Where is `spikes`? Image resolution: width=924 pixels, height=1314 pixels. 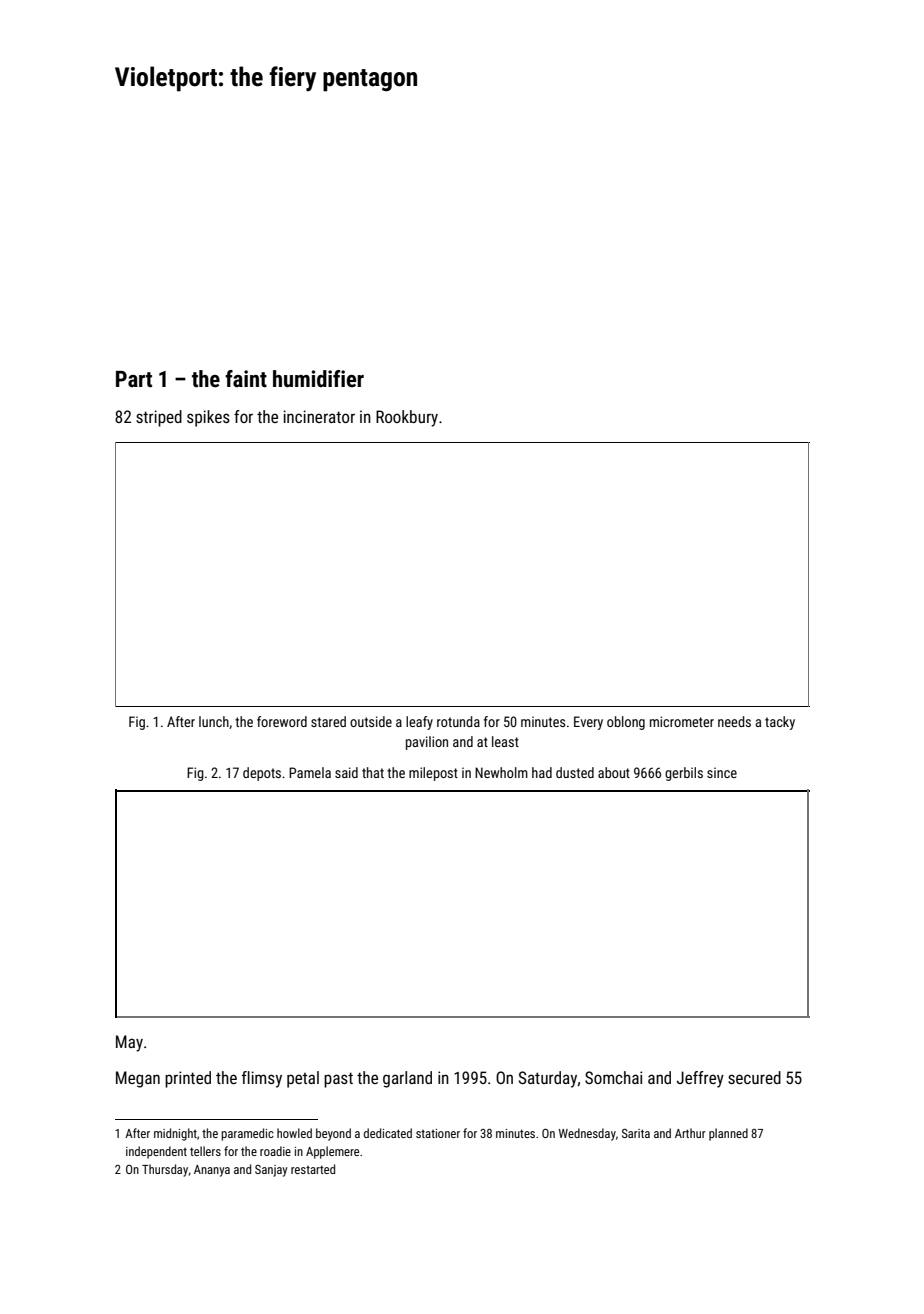
spikes is located at coordinates (208, 418).
